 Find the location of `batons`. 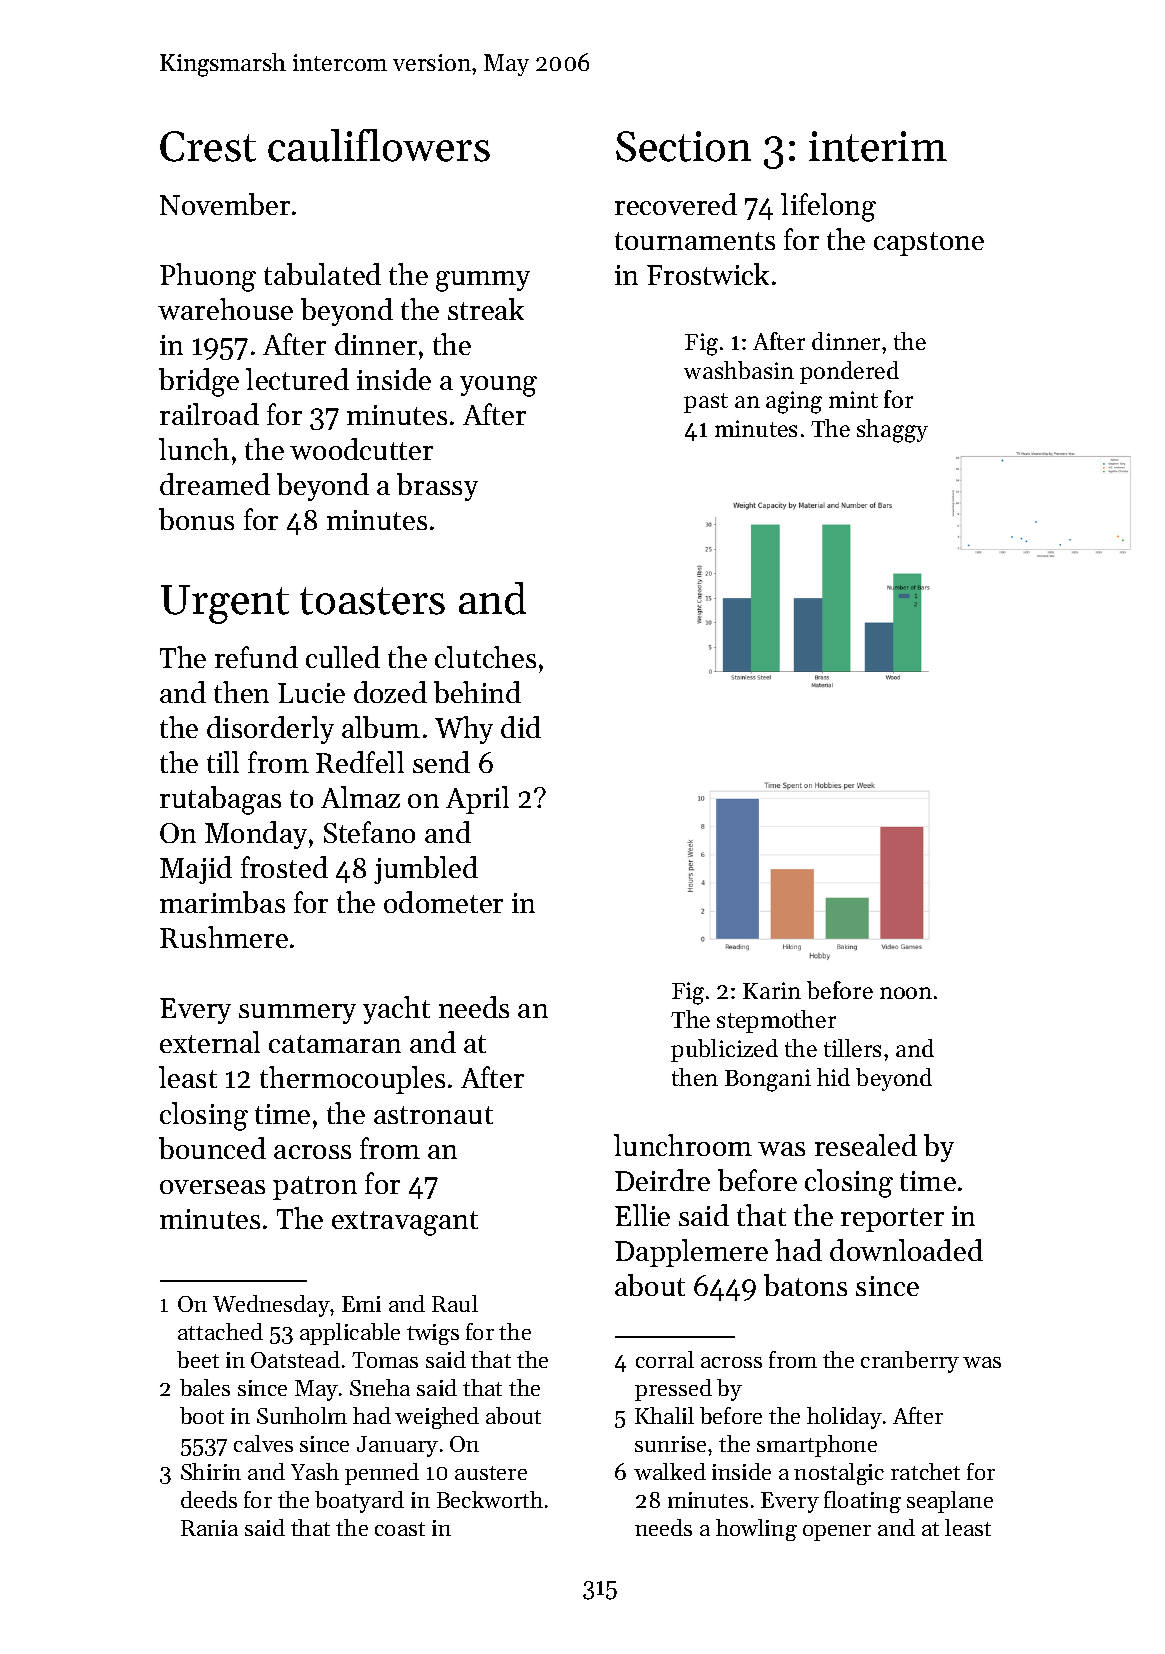

batons is located at coordinates (805, 1285).
